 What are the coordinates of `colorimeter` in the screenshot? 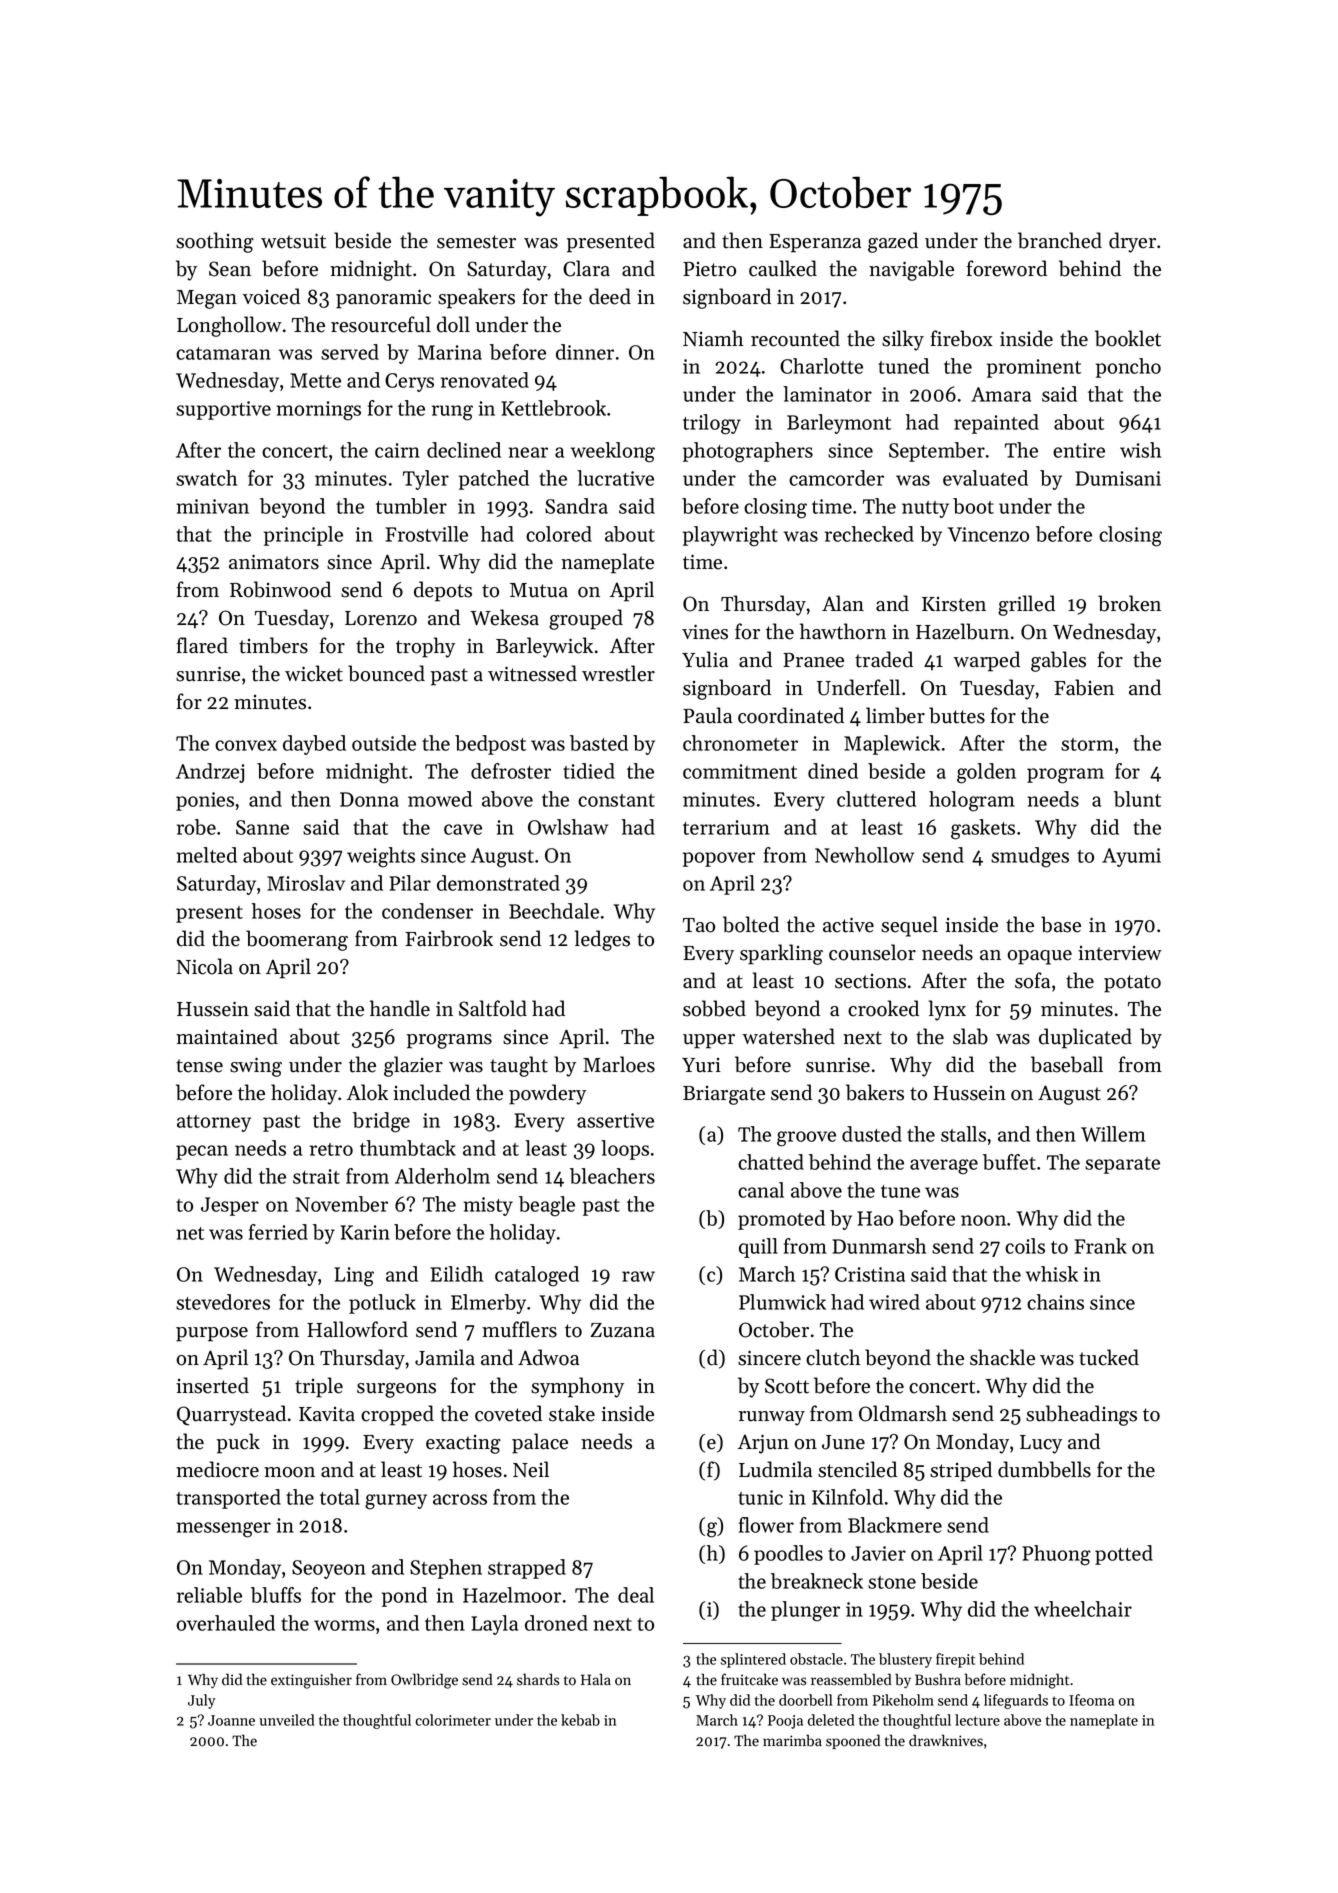 It's located at (453, 1720).
